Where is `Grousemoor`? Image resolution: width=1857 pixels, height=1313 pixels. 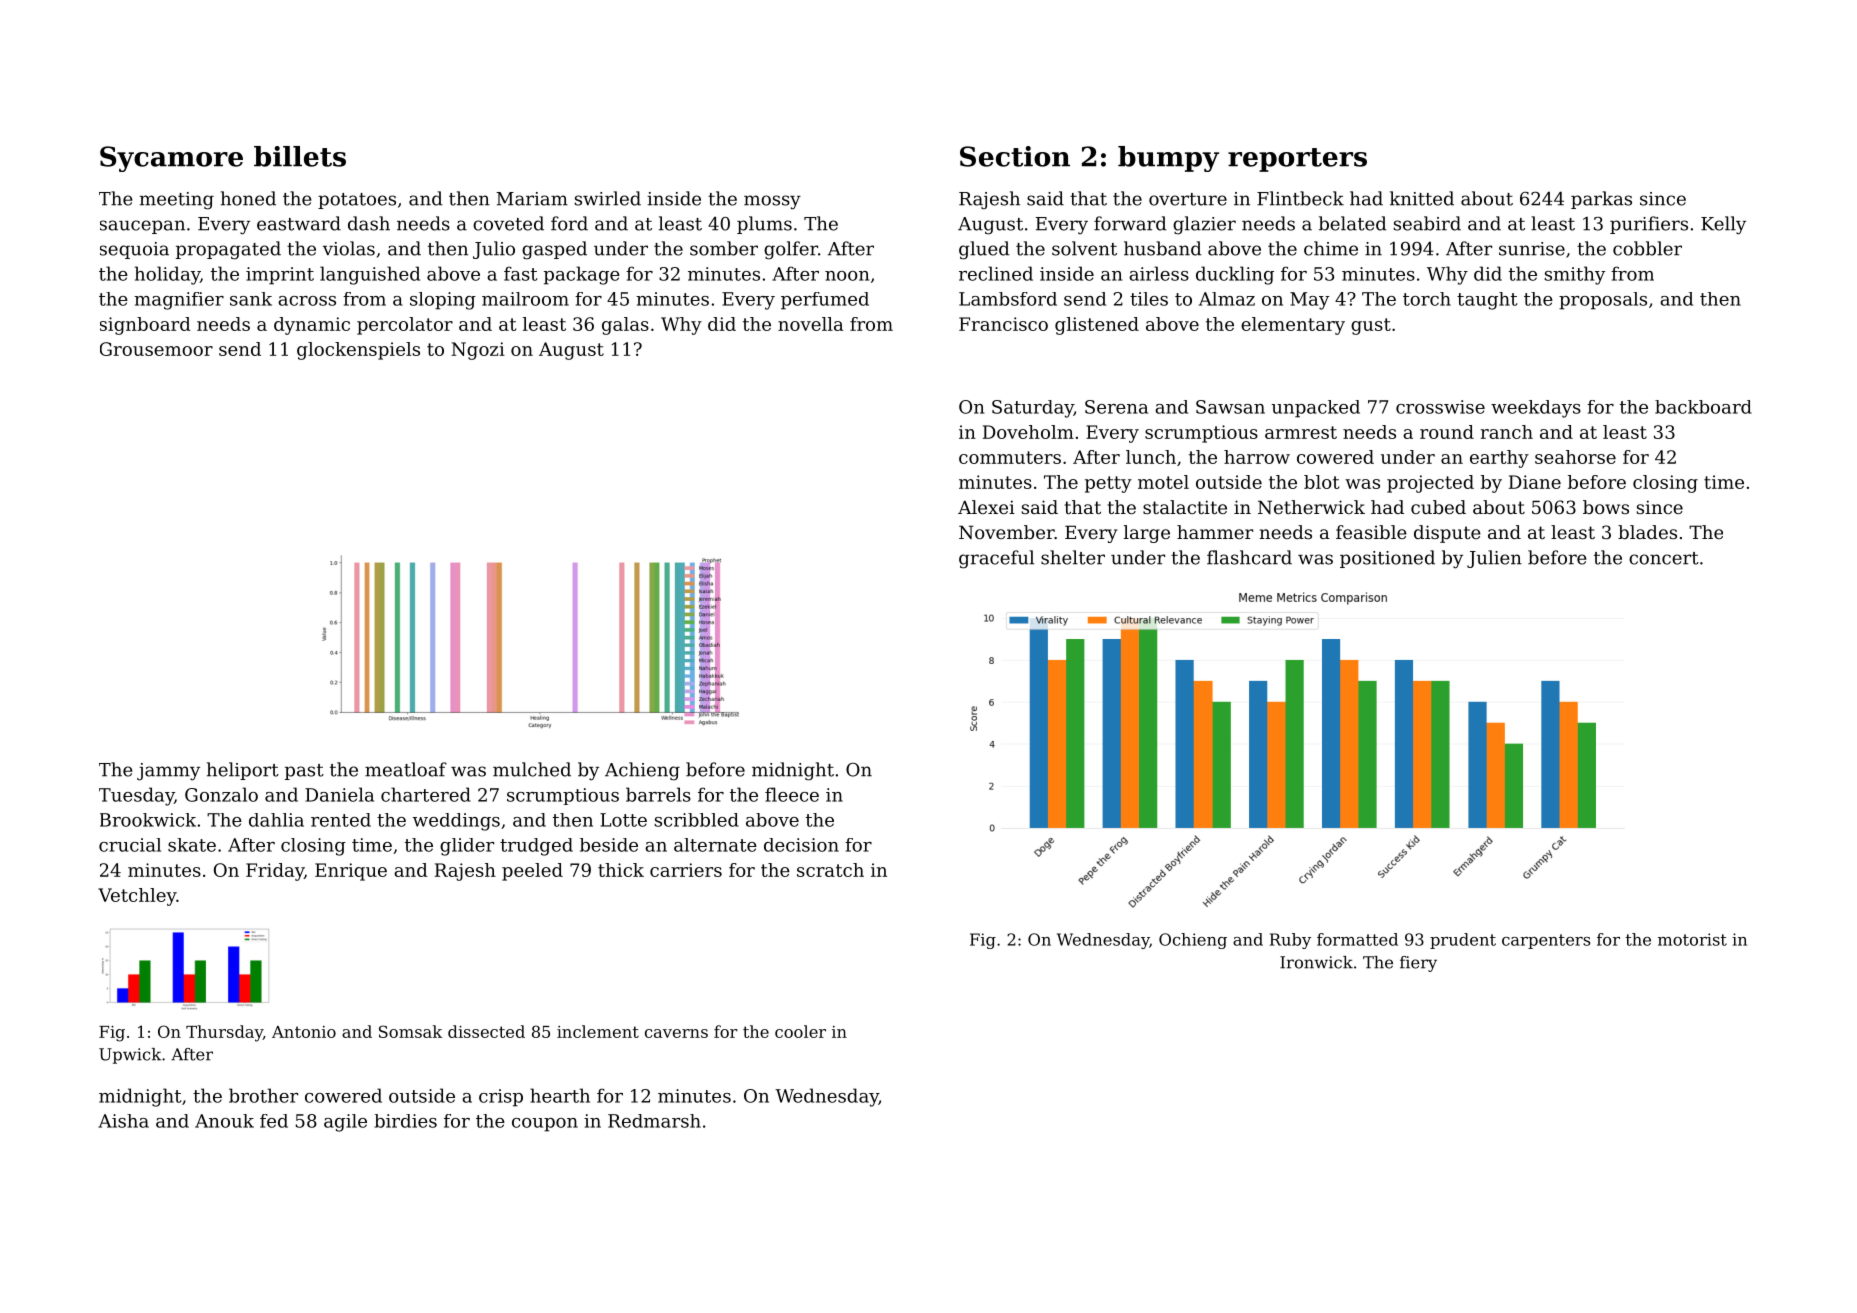
Grousemoor is located at coordinates (156, 349).
